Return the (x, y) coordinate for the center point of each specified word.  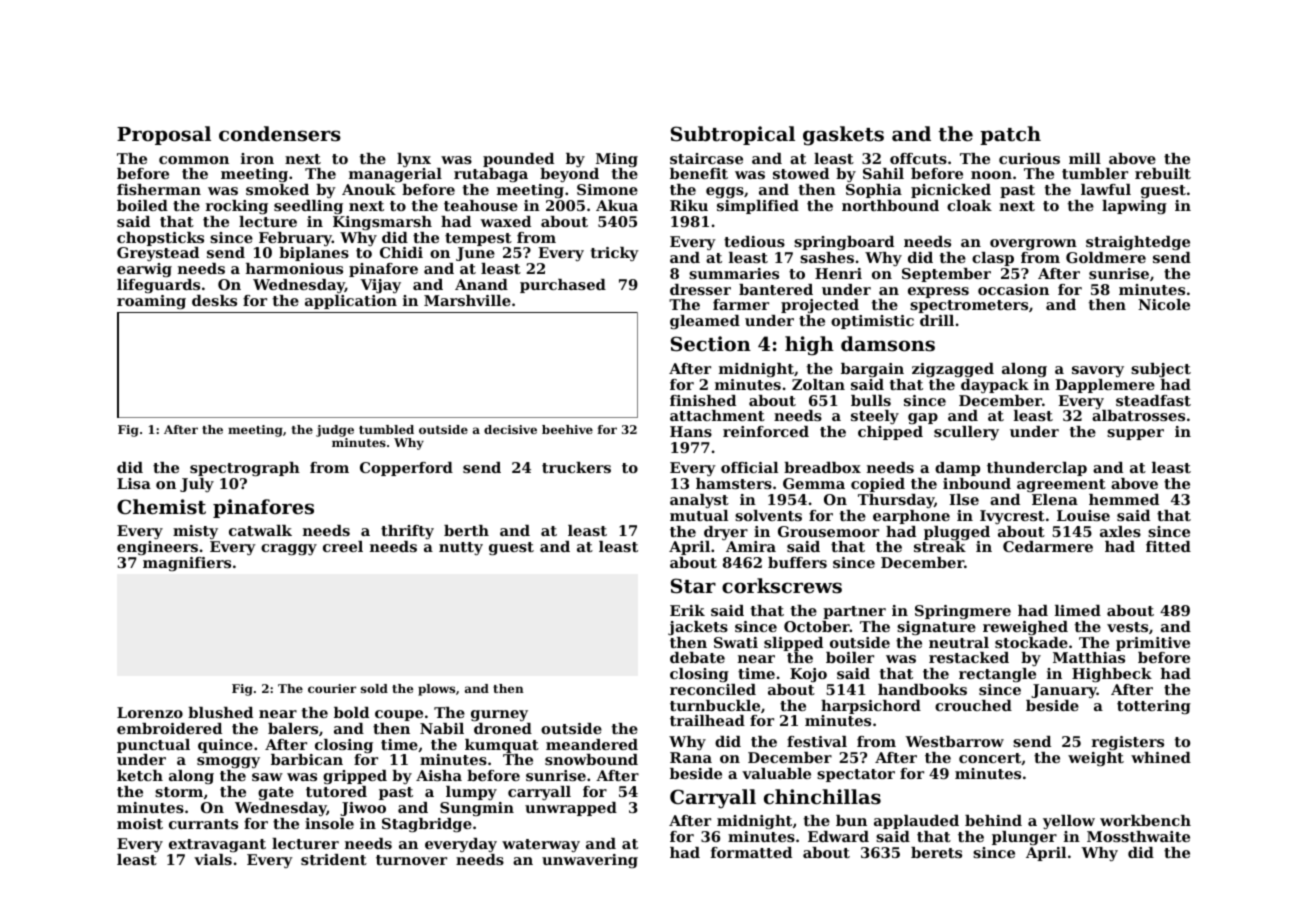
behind (993, 820)
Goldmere (1106, 257)
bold (351, 712)
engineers (157, 548)
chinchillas (822, 797)
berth (466, 530)
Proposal (164, 135)
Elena (1055, 499)
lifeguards (158, 286)
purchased (563, 286)
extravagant (217, 845)
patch (1010, 135)
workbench (1145, 820)
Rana (691, 757)
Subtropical (733, 135)
